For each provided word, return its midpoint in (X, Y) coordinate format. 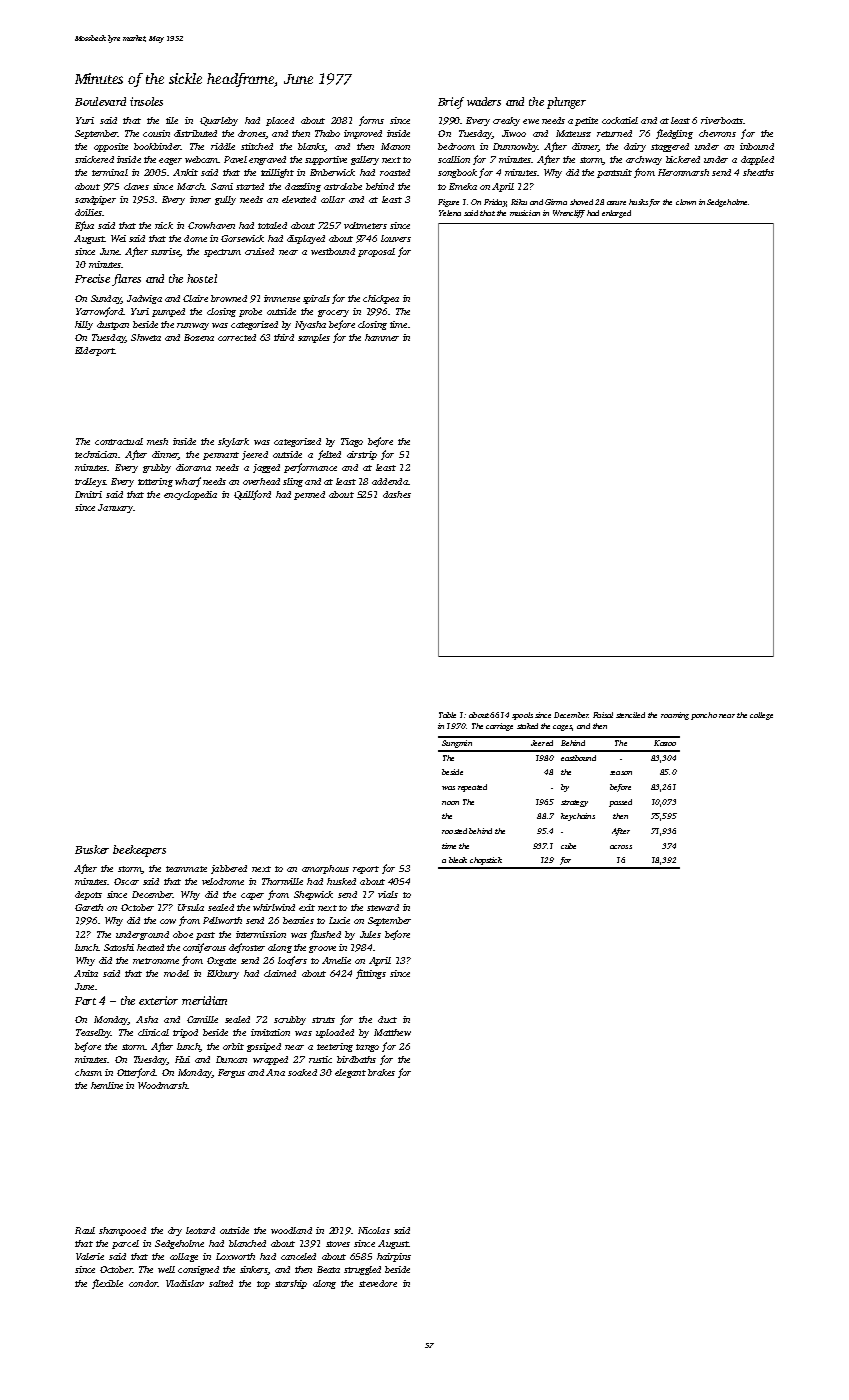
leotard (200, 1230)
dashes (397, 494)
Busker (92, 849)
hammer (382, 337)
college (761, 716)
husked (341, 881)
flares (126, 280)
